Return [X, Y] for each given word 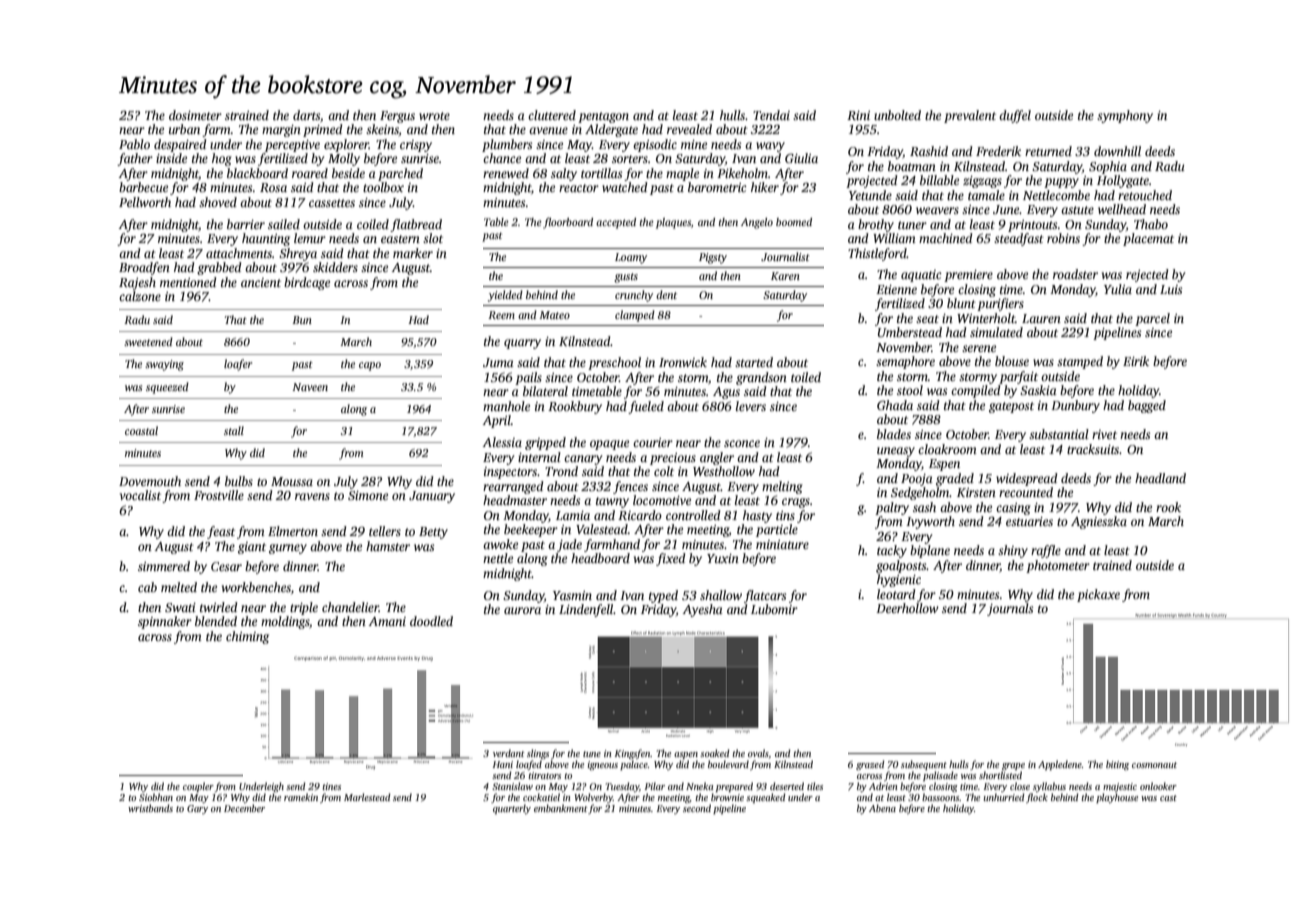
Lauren [1041, 318]
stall [234, 430]
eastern [400, 239]
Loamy [631, 258]
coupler [198, 787]
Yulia [1118, 289]
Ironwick [683, 362]
